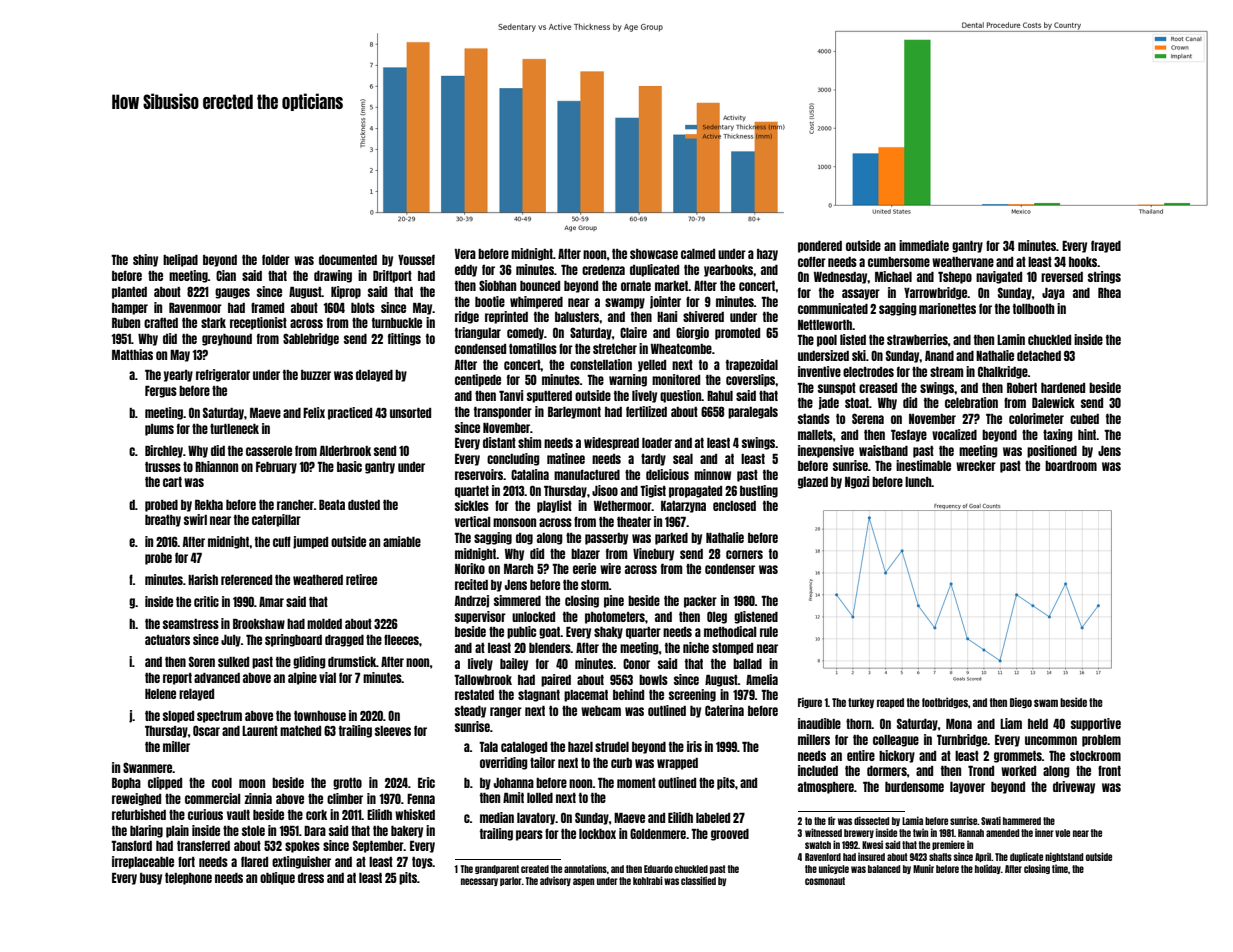  What do you see at coordinates (349, 466) in the screenshot?
I see `basic` at bounding box center [349, 466].
